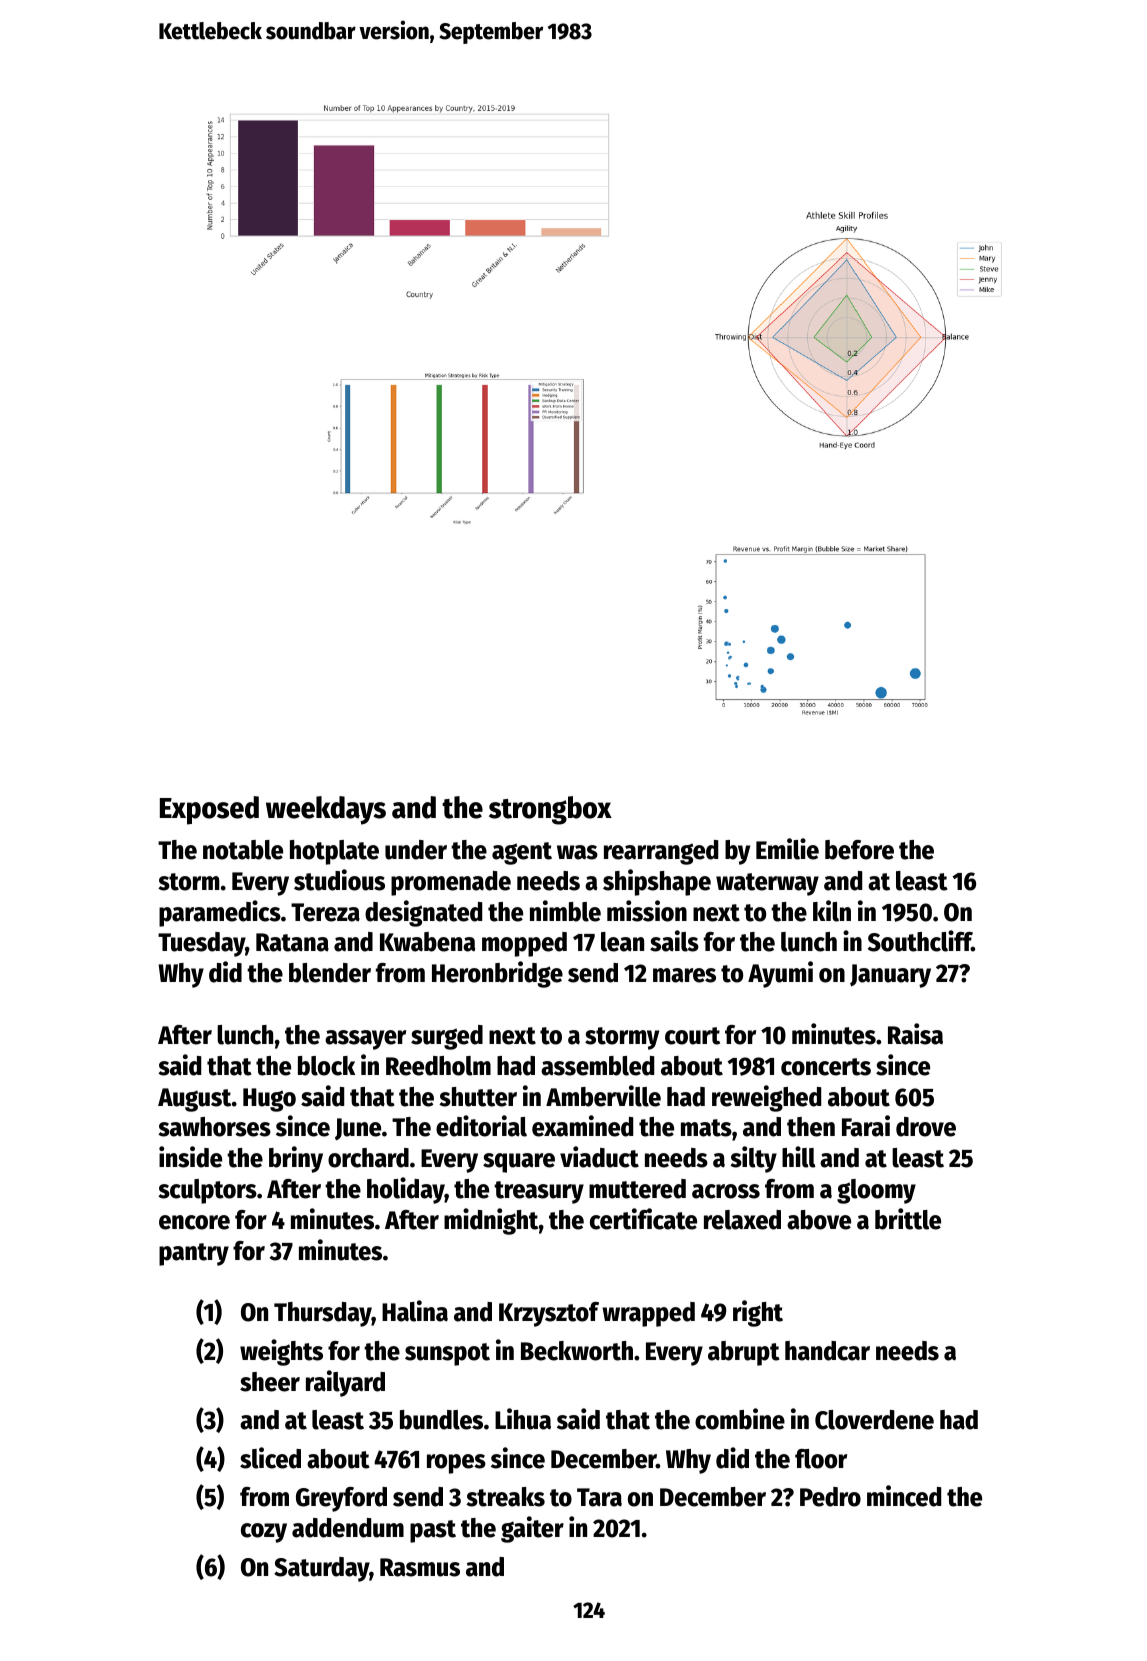 The height and width of the document is (1661, 1147). Describe the element at coordinates (264, 1533) in the document. I see `cozy` at that location.
